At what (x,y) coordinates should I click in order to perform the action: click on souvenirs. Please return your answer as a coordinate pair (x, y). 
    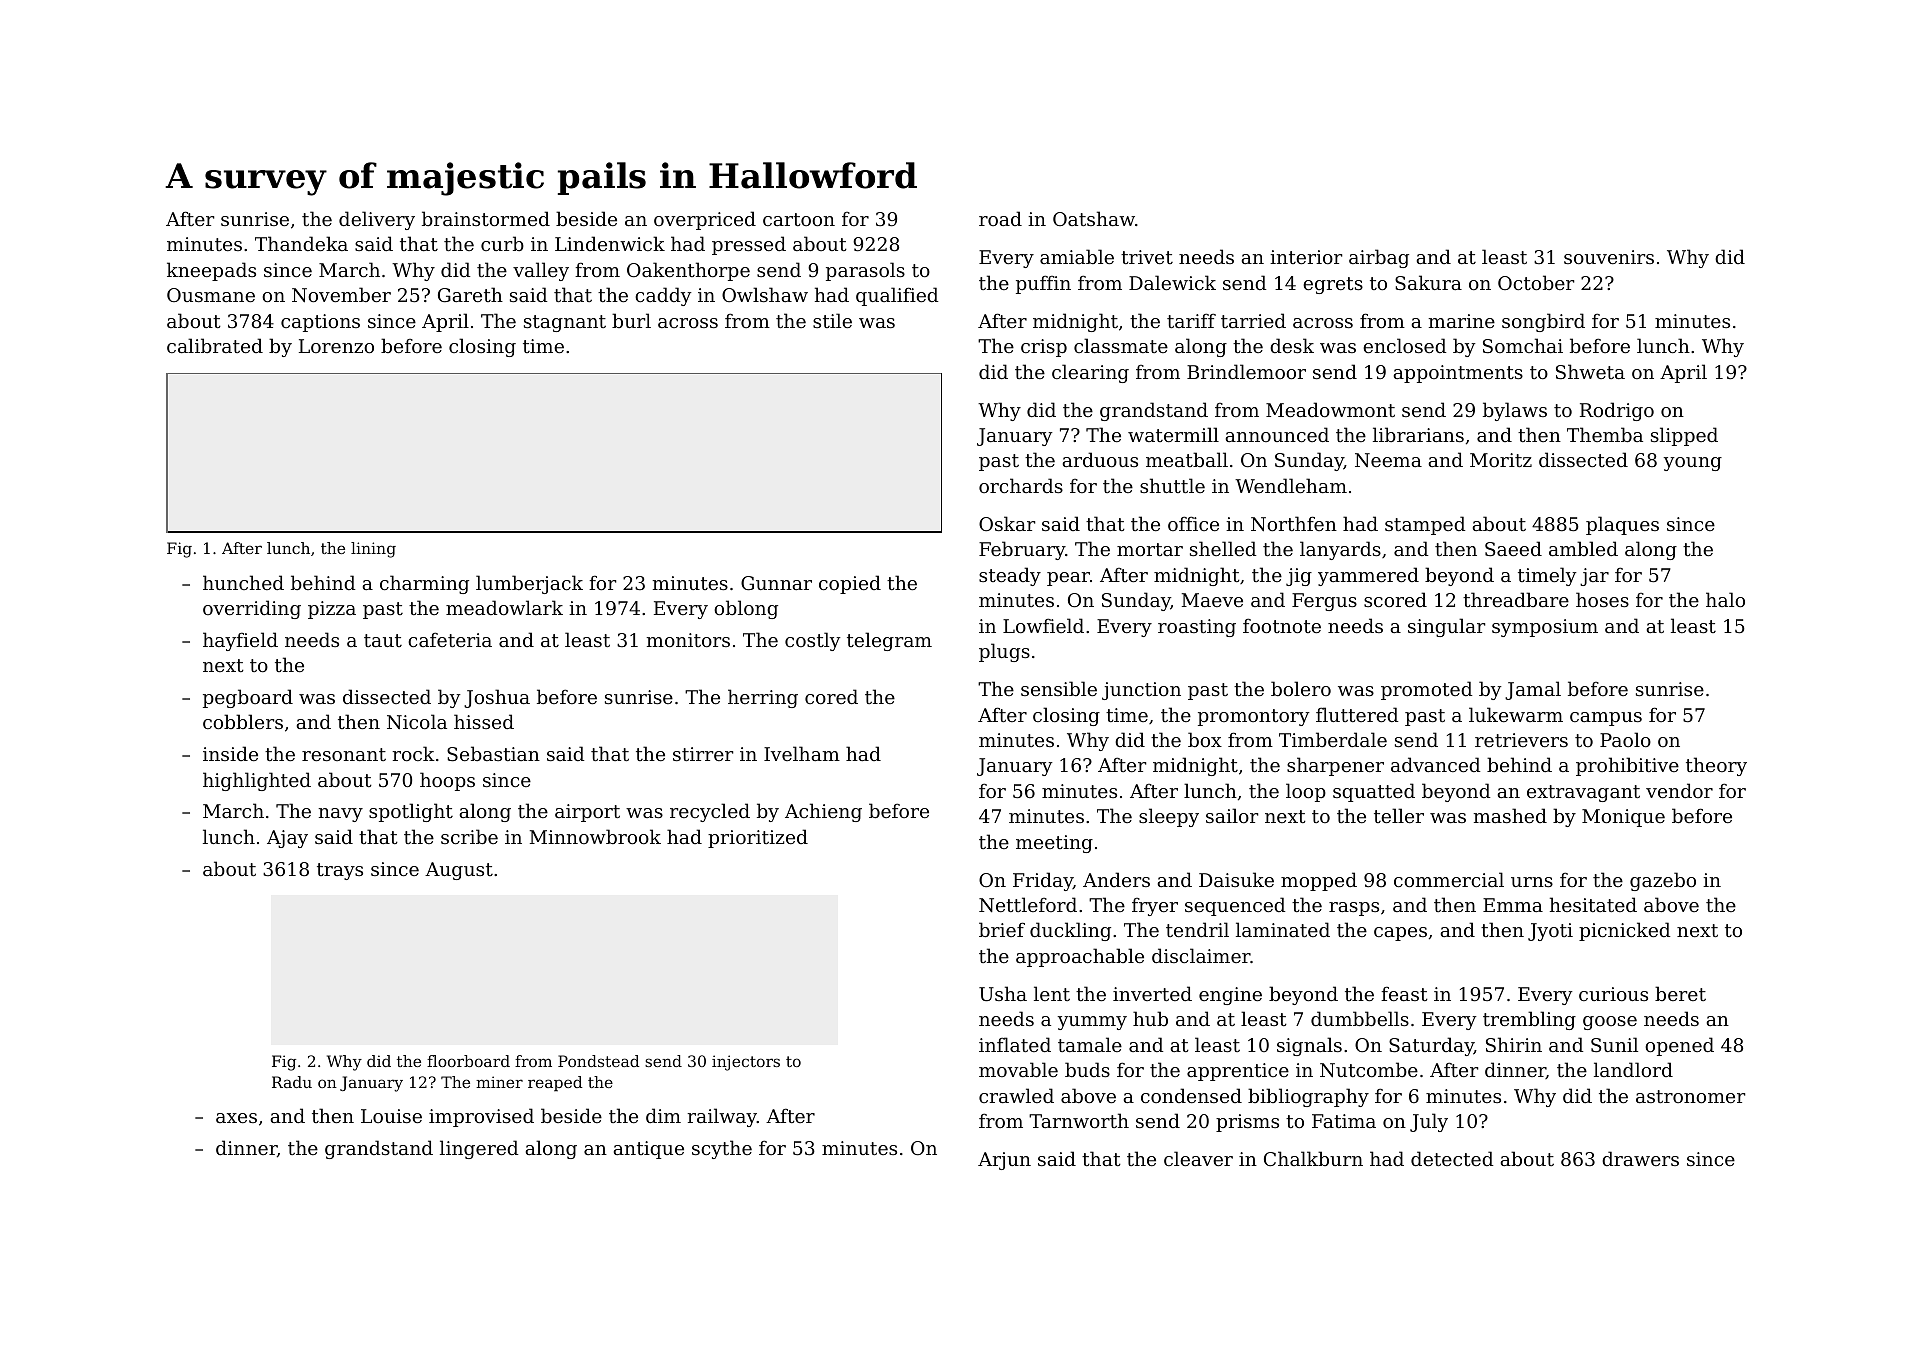
    Looking at the image, I should click on (1609, 257).
